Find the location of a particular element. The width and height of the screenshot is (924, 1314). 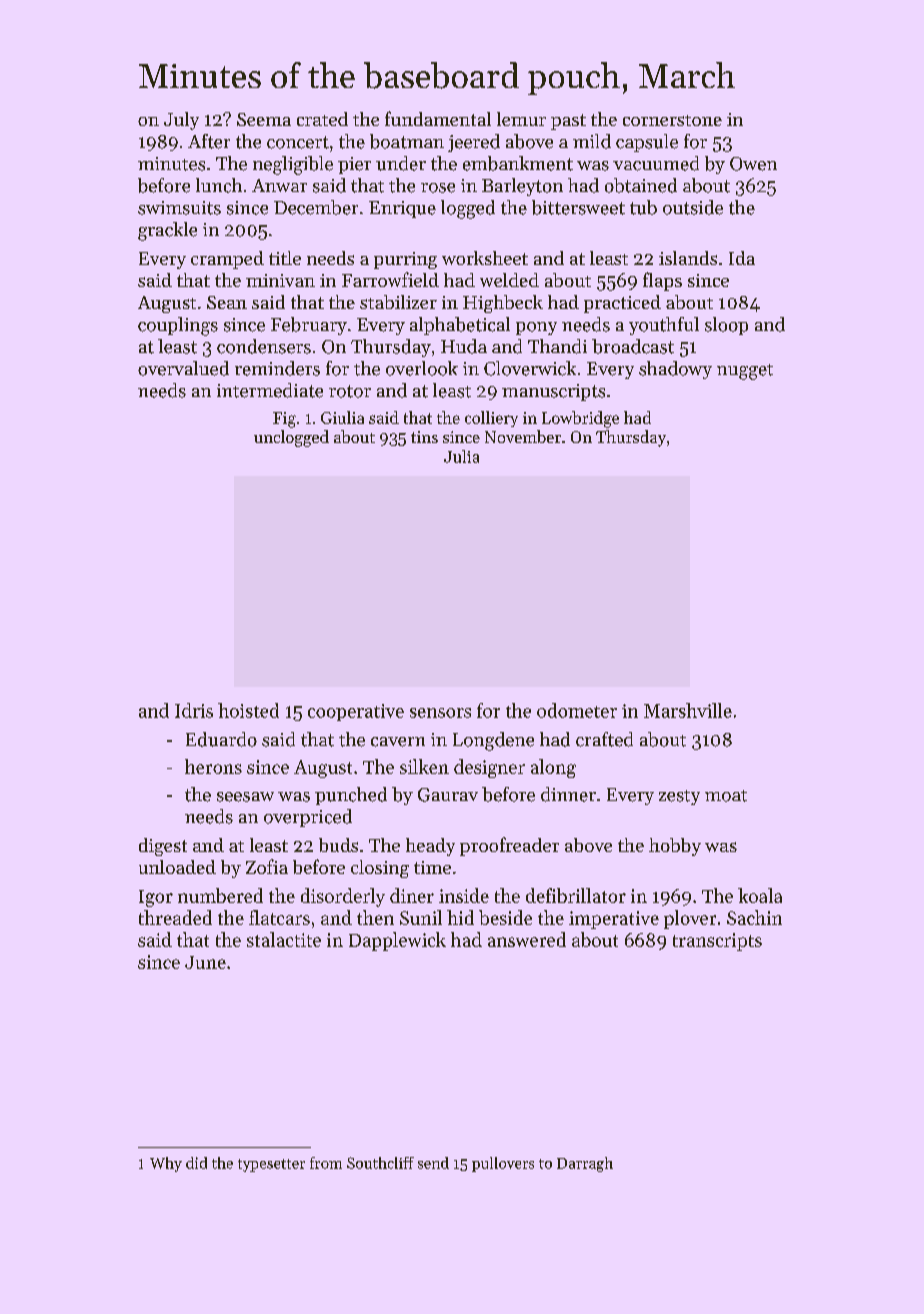

answered is located at coordinates (527, 939).
